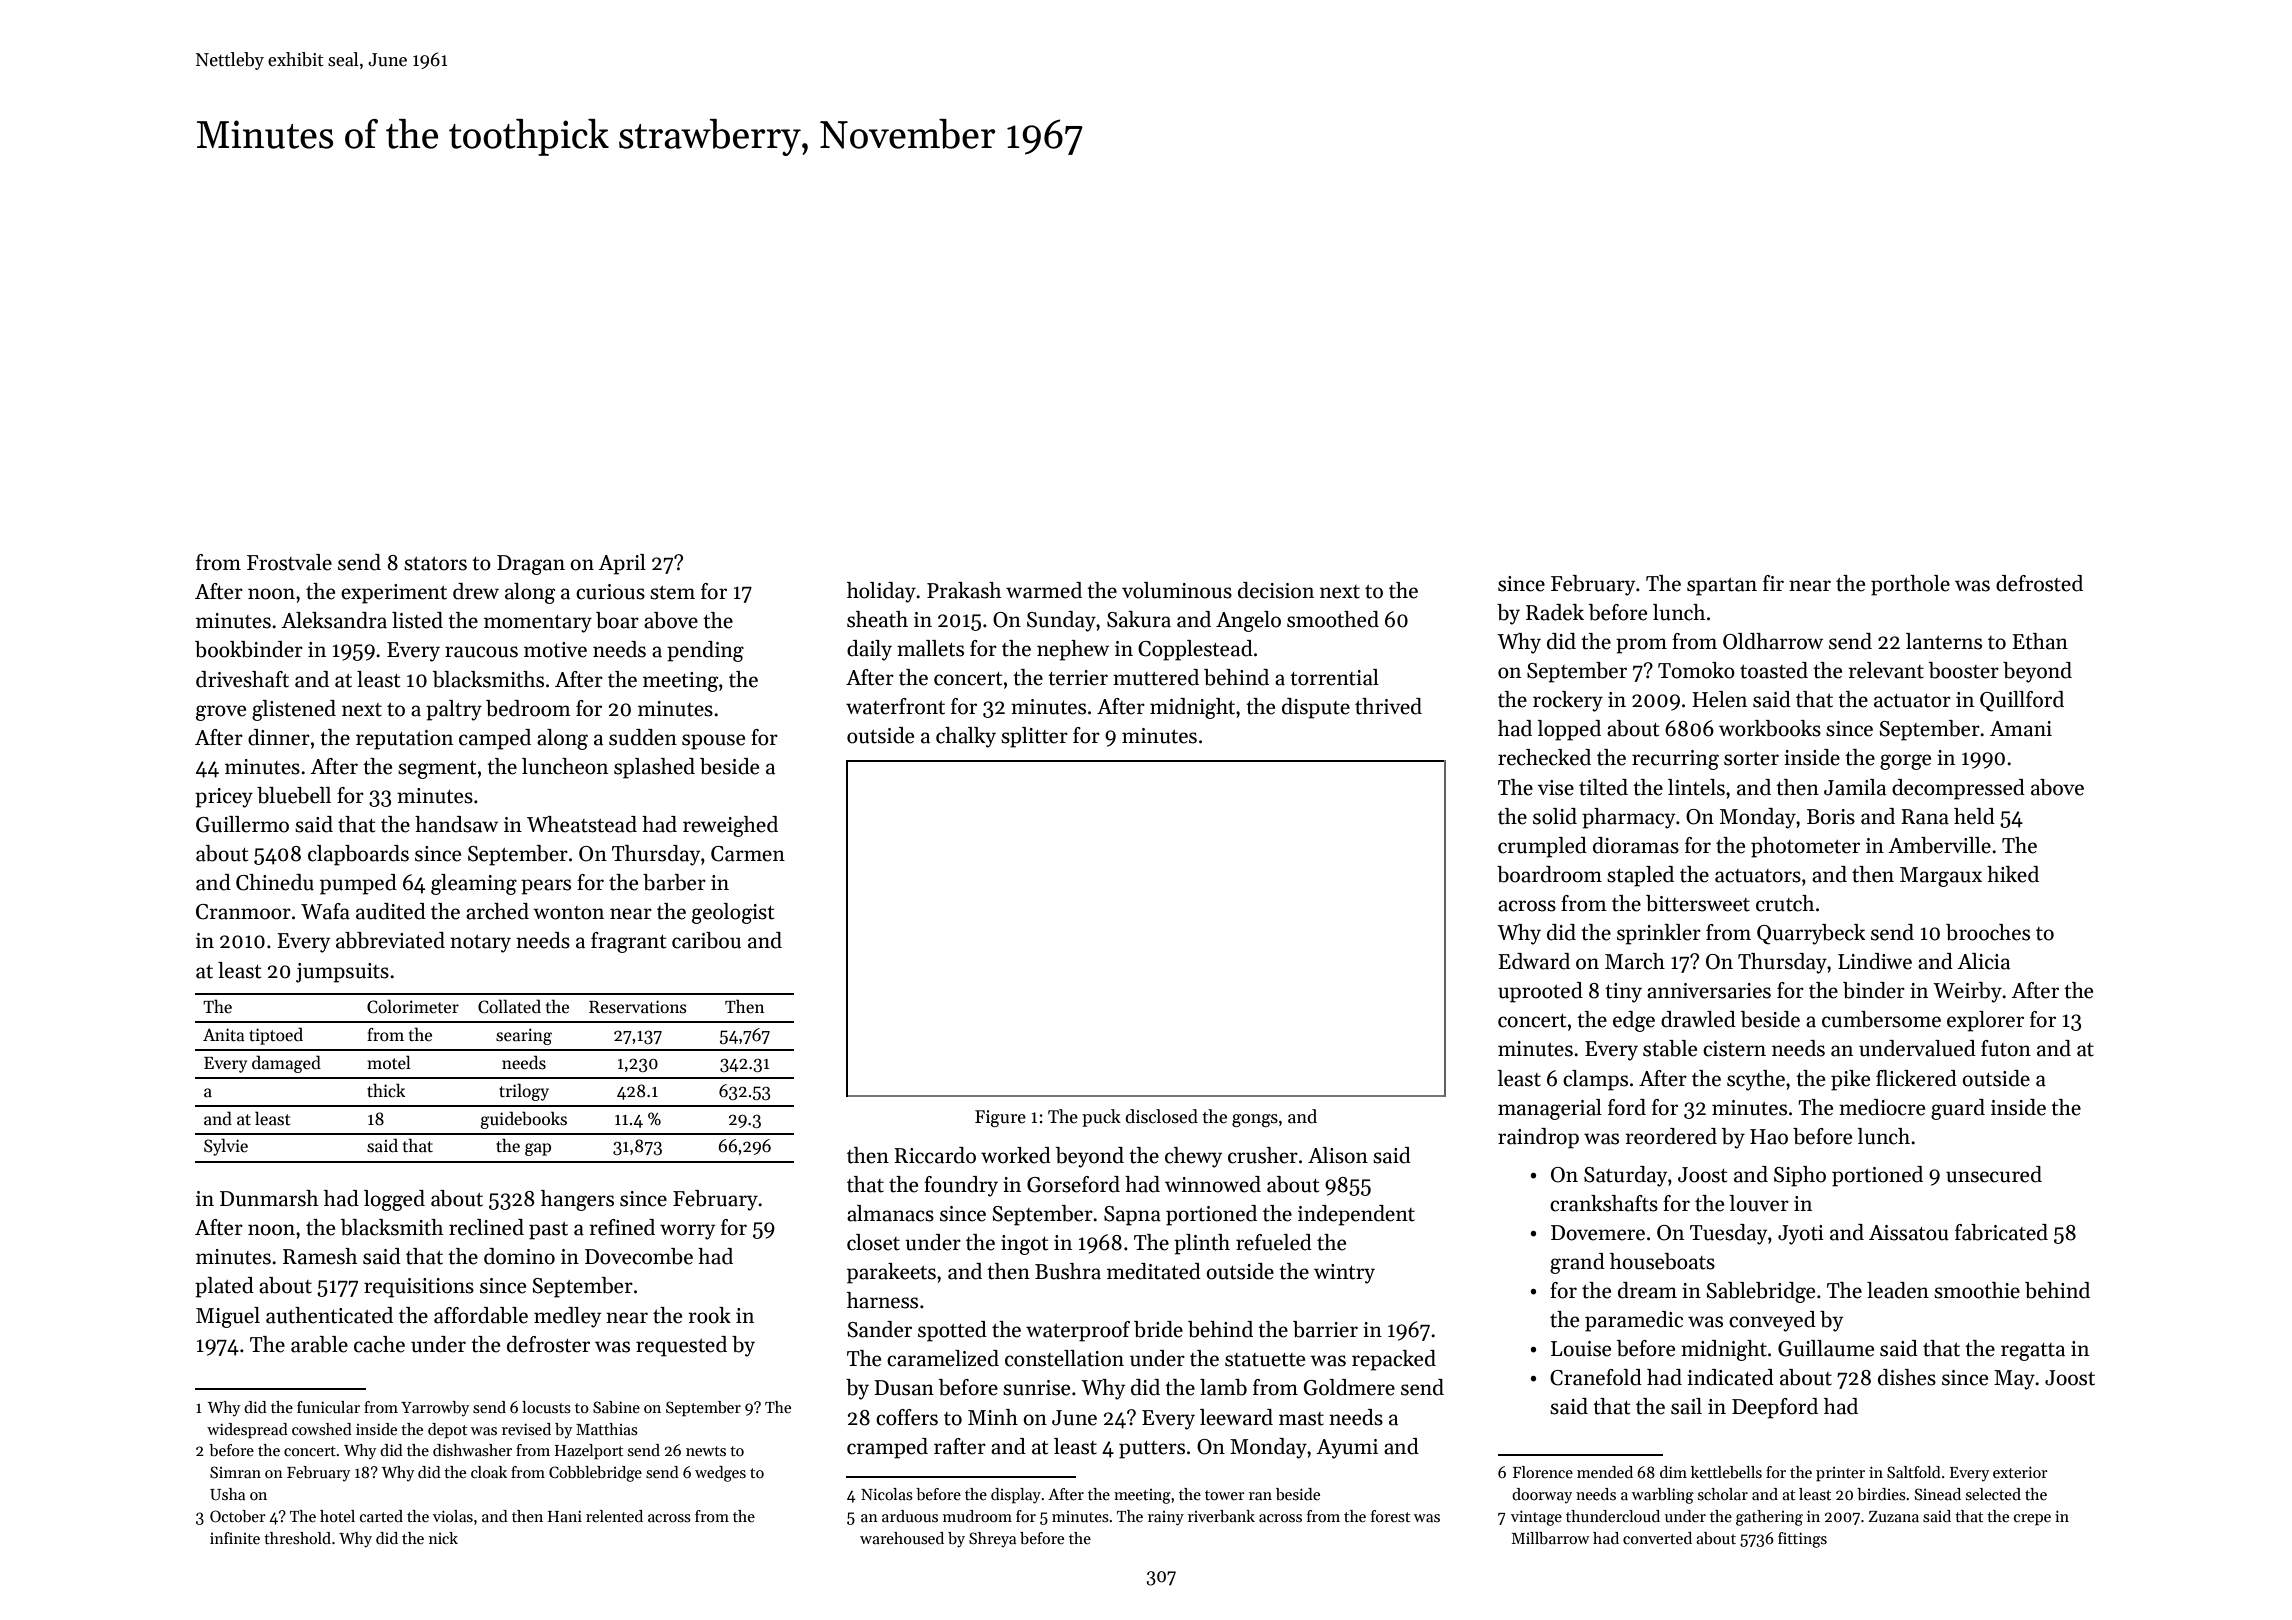 The height and width of the page is (1620, 2292). I want to click on Aleksandra, so click(334, 620).
